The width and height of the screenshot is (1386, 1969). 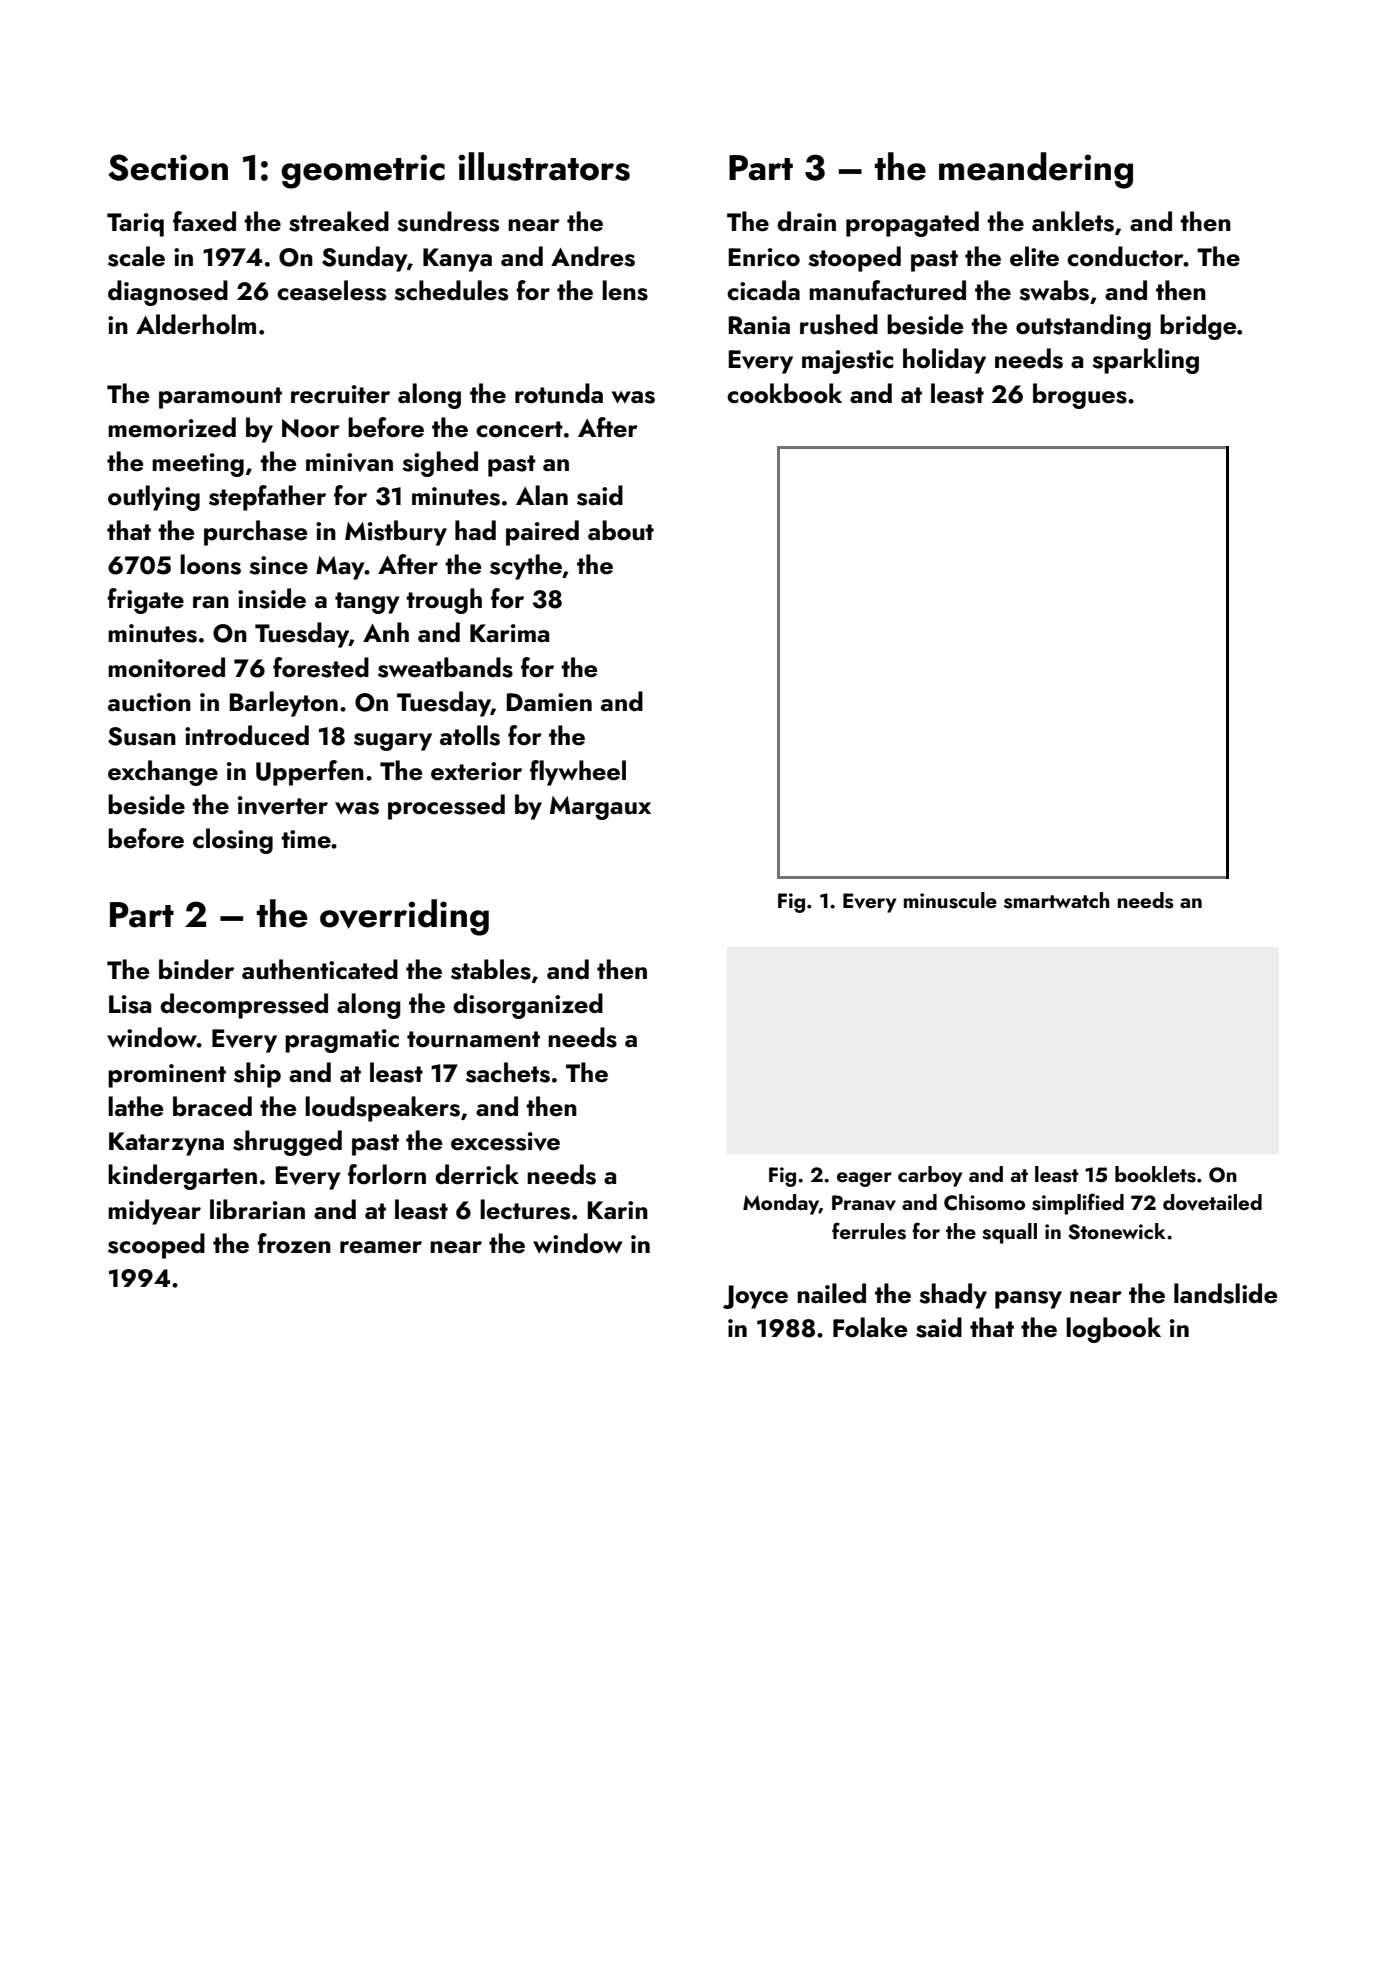 What do you see at coordinates (864, 1179) in the screenshot?
I see `eager` at bounding box center [864, 1179].
